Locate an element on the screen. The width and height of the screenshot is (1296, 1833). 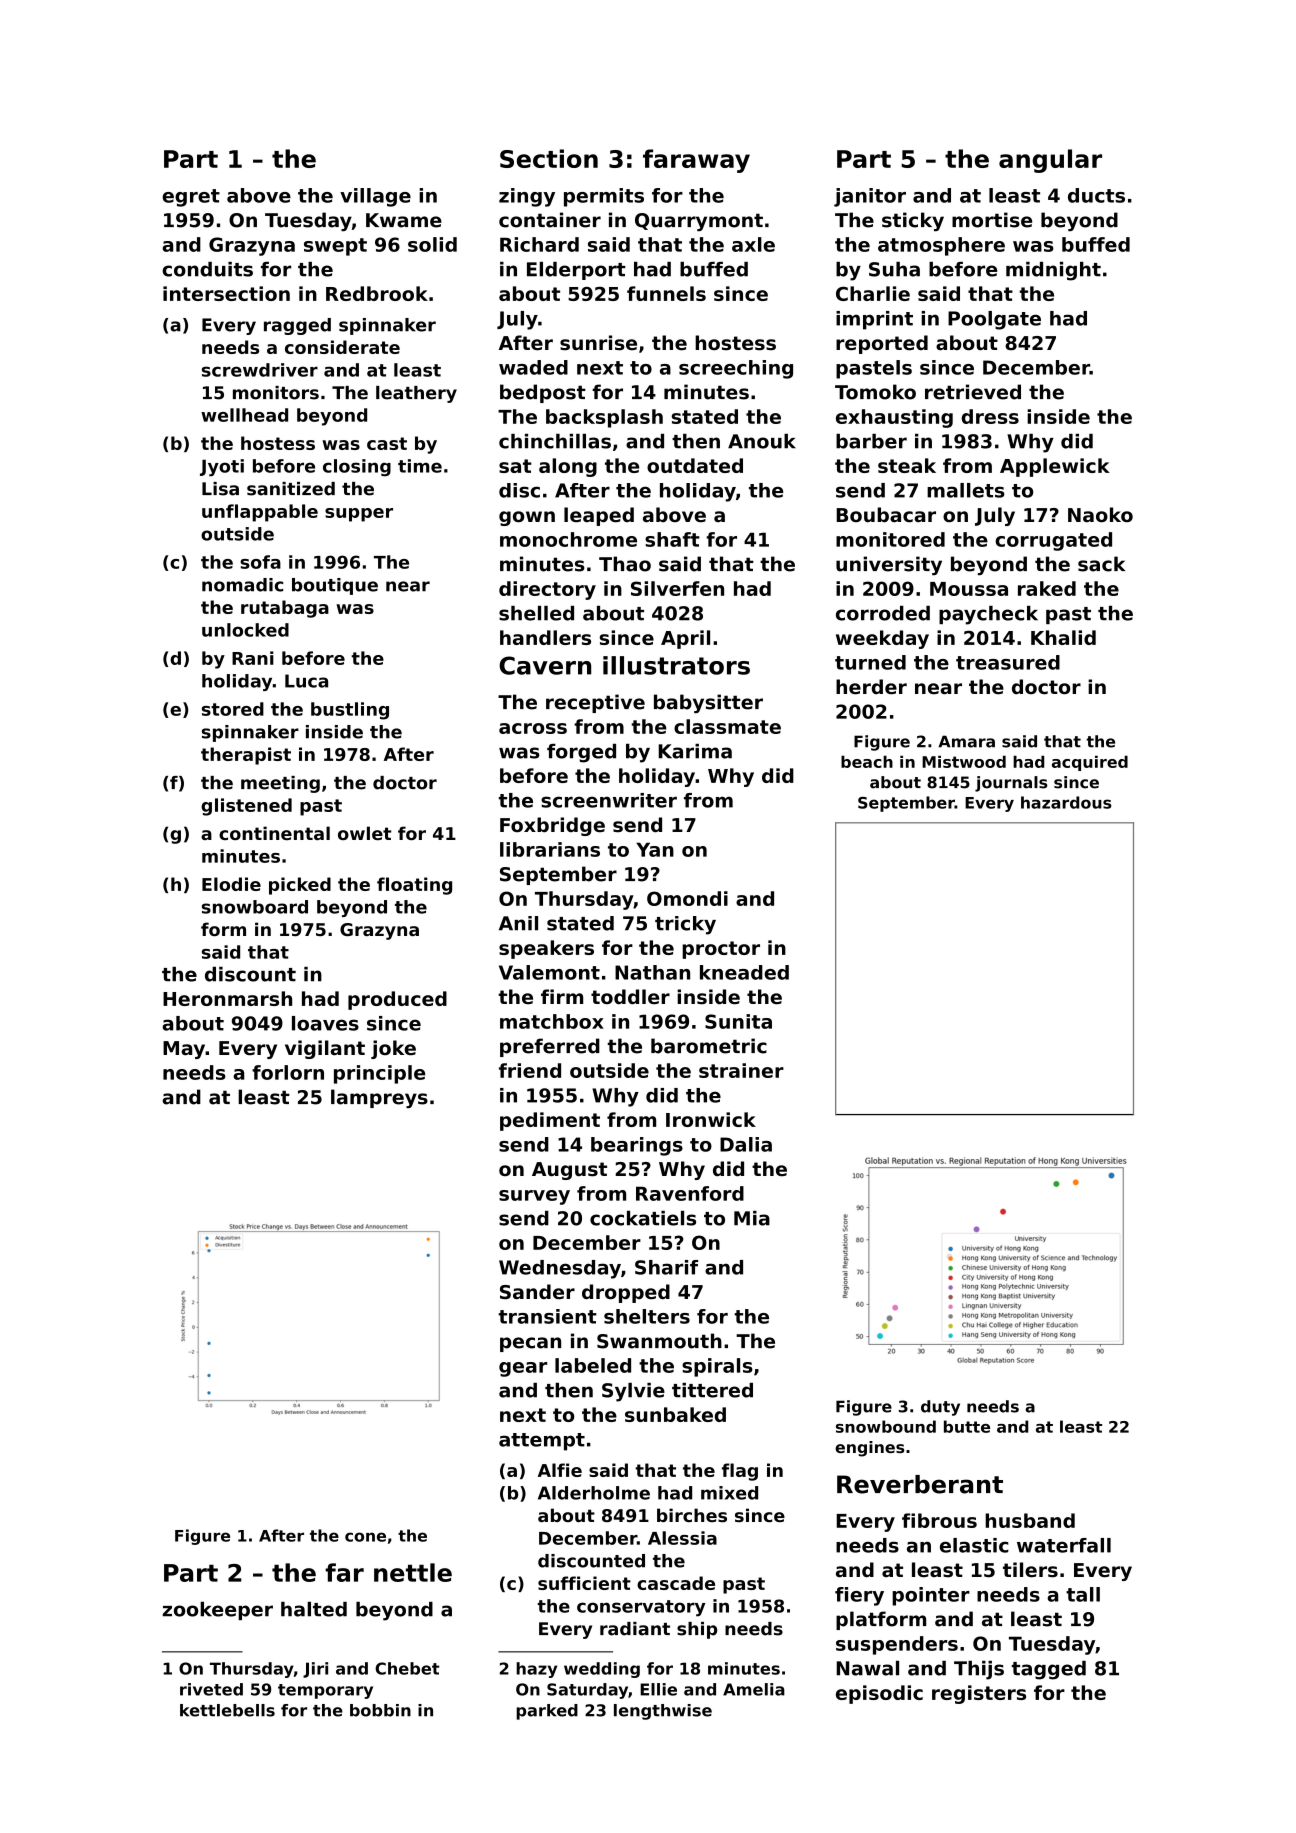
backsplash is located at coordinates (604, 418).
